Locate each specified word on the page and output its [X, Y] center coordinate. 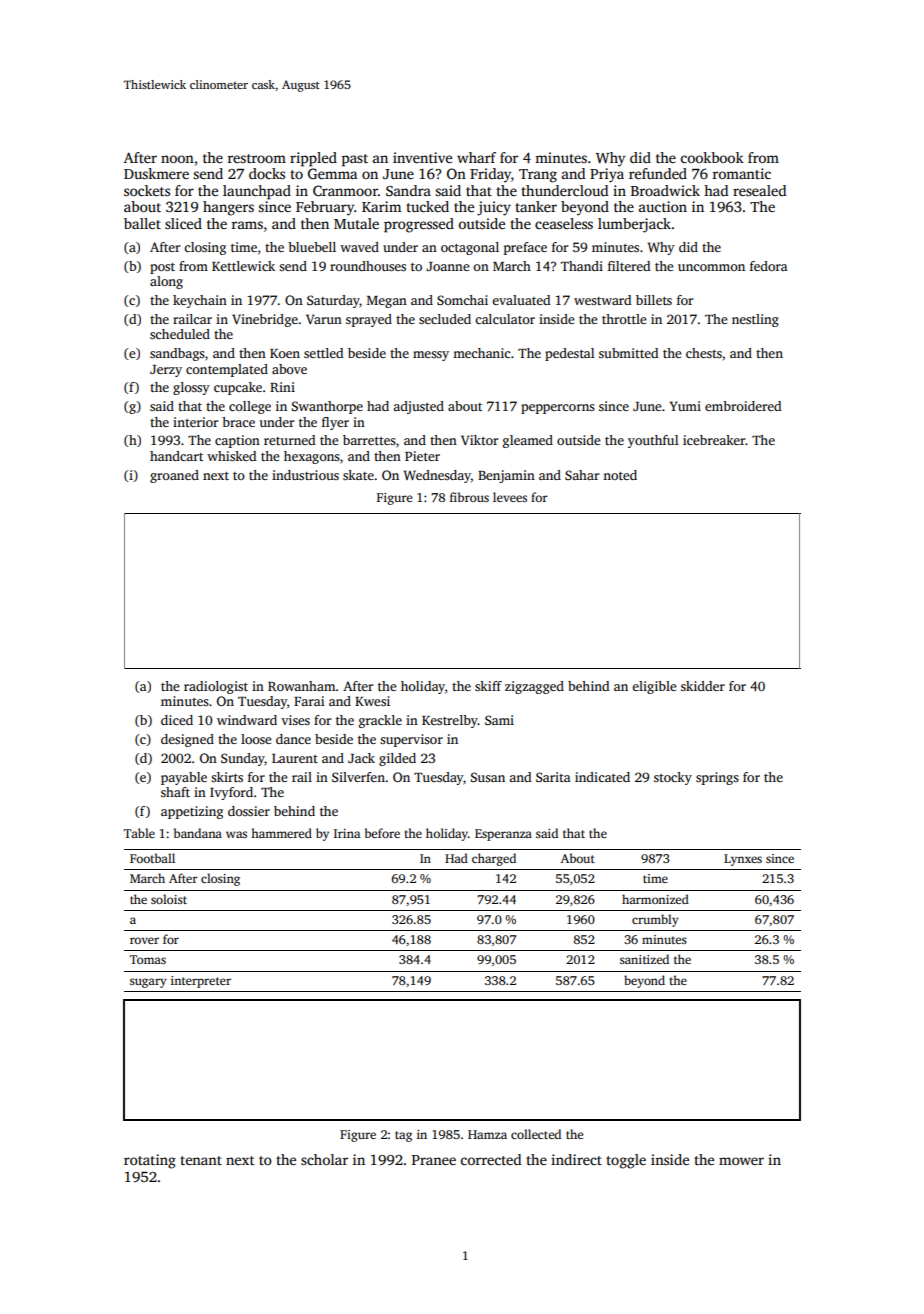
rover [144, 940]
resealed [759, 190]
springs [717, 778]
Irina [347, 833]
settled [323, 353]
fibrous [469, 497]
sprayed [369, 320]
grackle [380, 721]
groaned [174, 476]
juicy [494, 208]
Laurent [295, 758]
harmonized [655, 899]
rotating [150, 1161]
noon [177, 159]
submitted [628, 353]
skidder [703, 686]
